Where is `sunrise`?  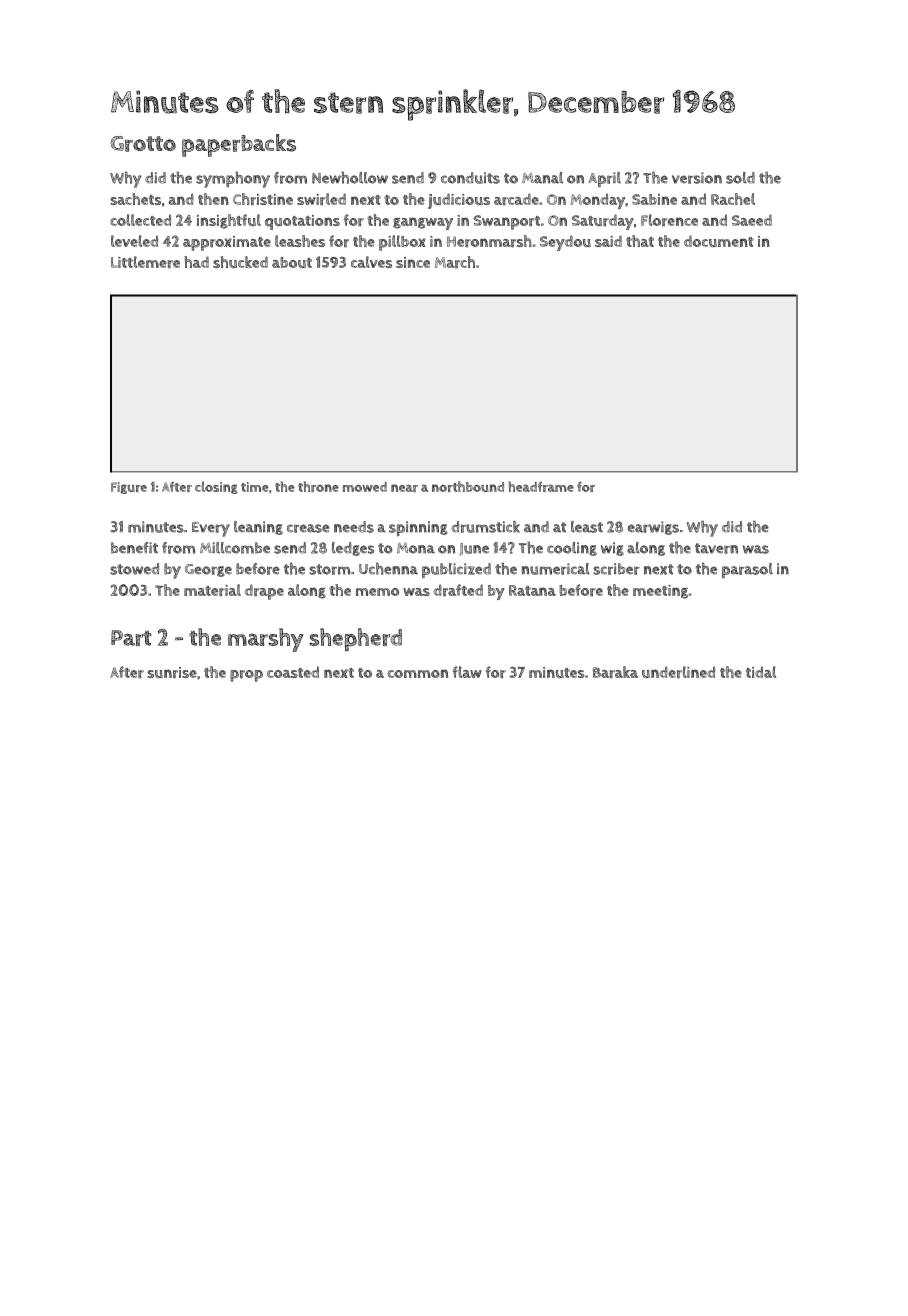 sunrise is located at coordinates (172, 673).
